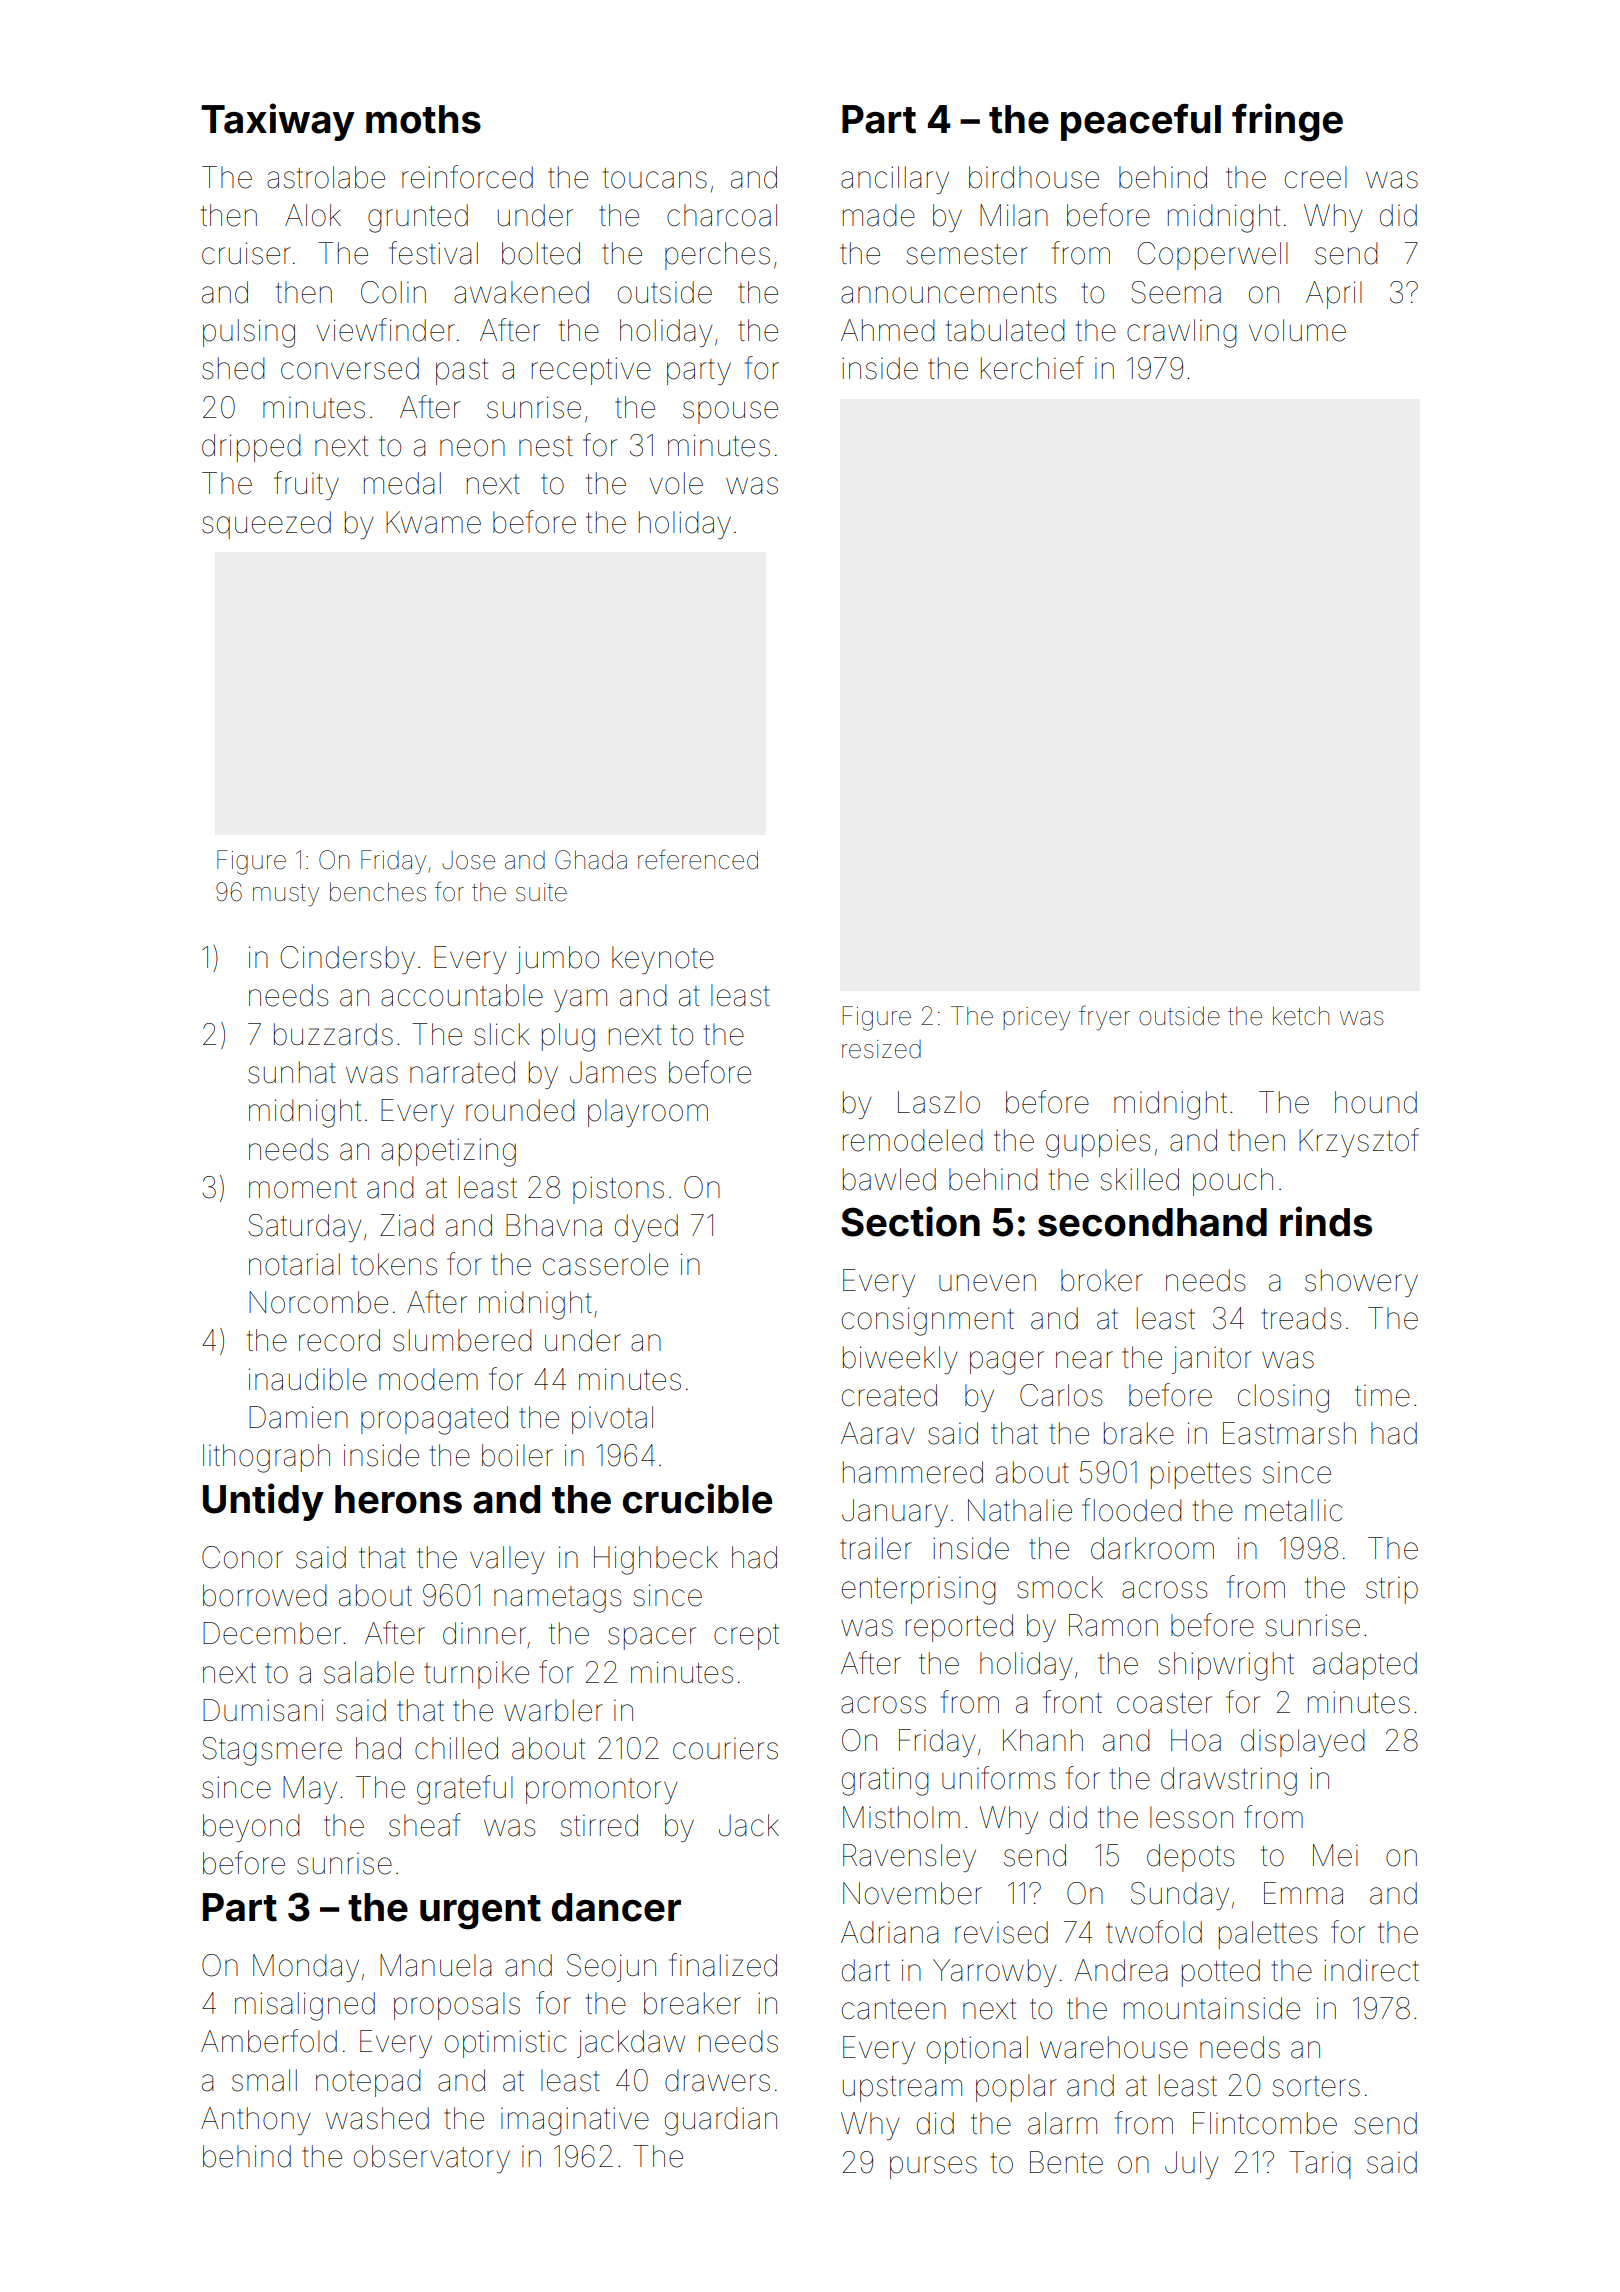 This document has width=1620, height=2292. What do you see at coordinates (698, 859) in the document?
I see `referenced` at bounding box center [698, 859].
